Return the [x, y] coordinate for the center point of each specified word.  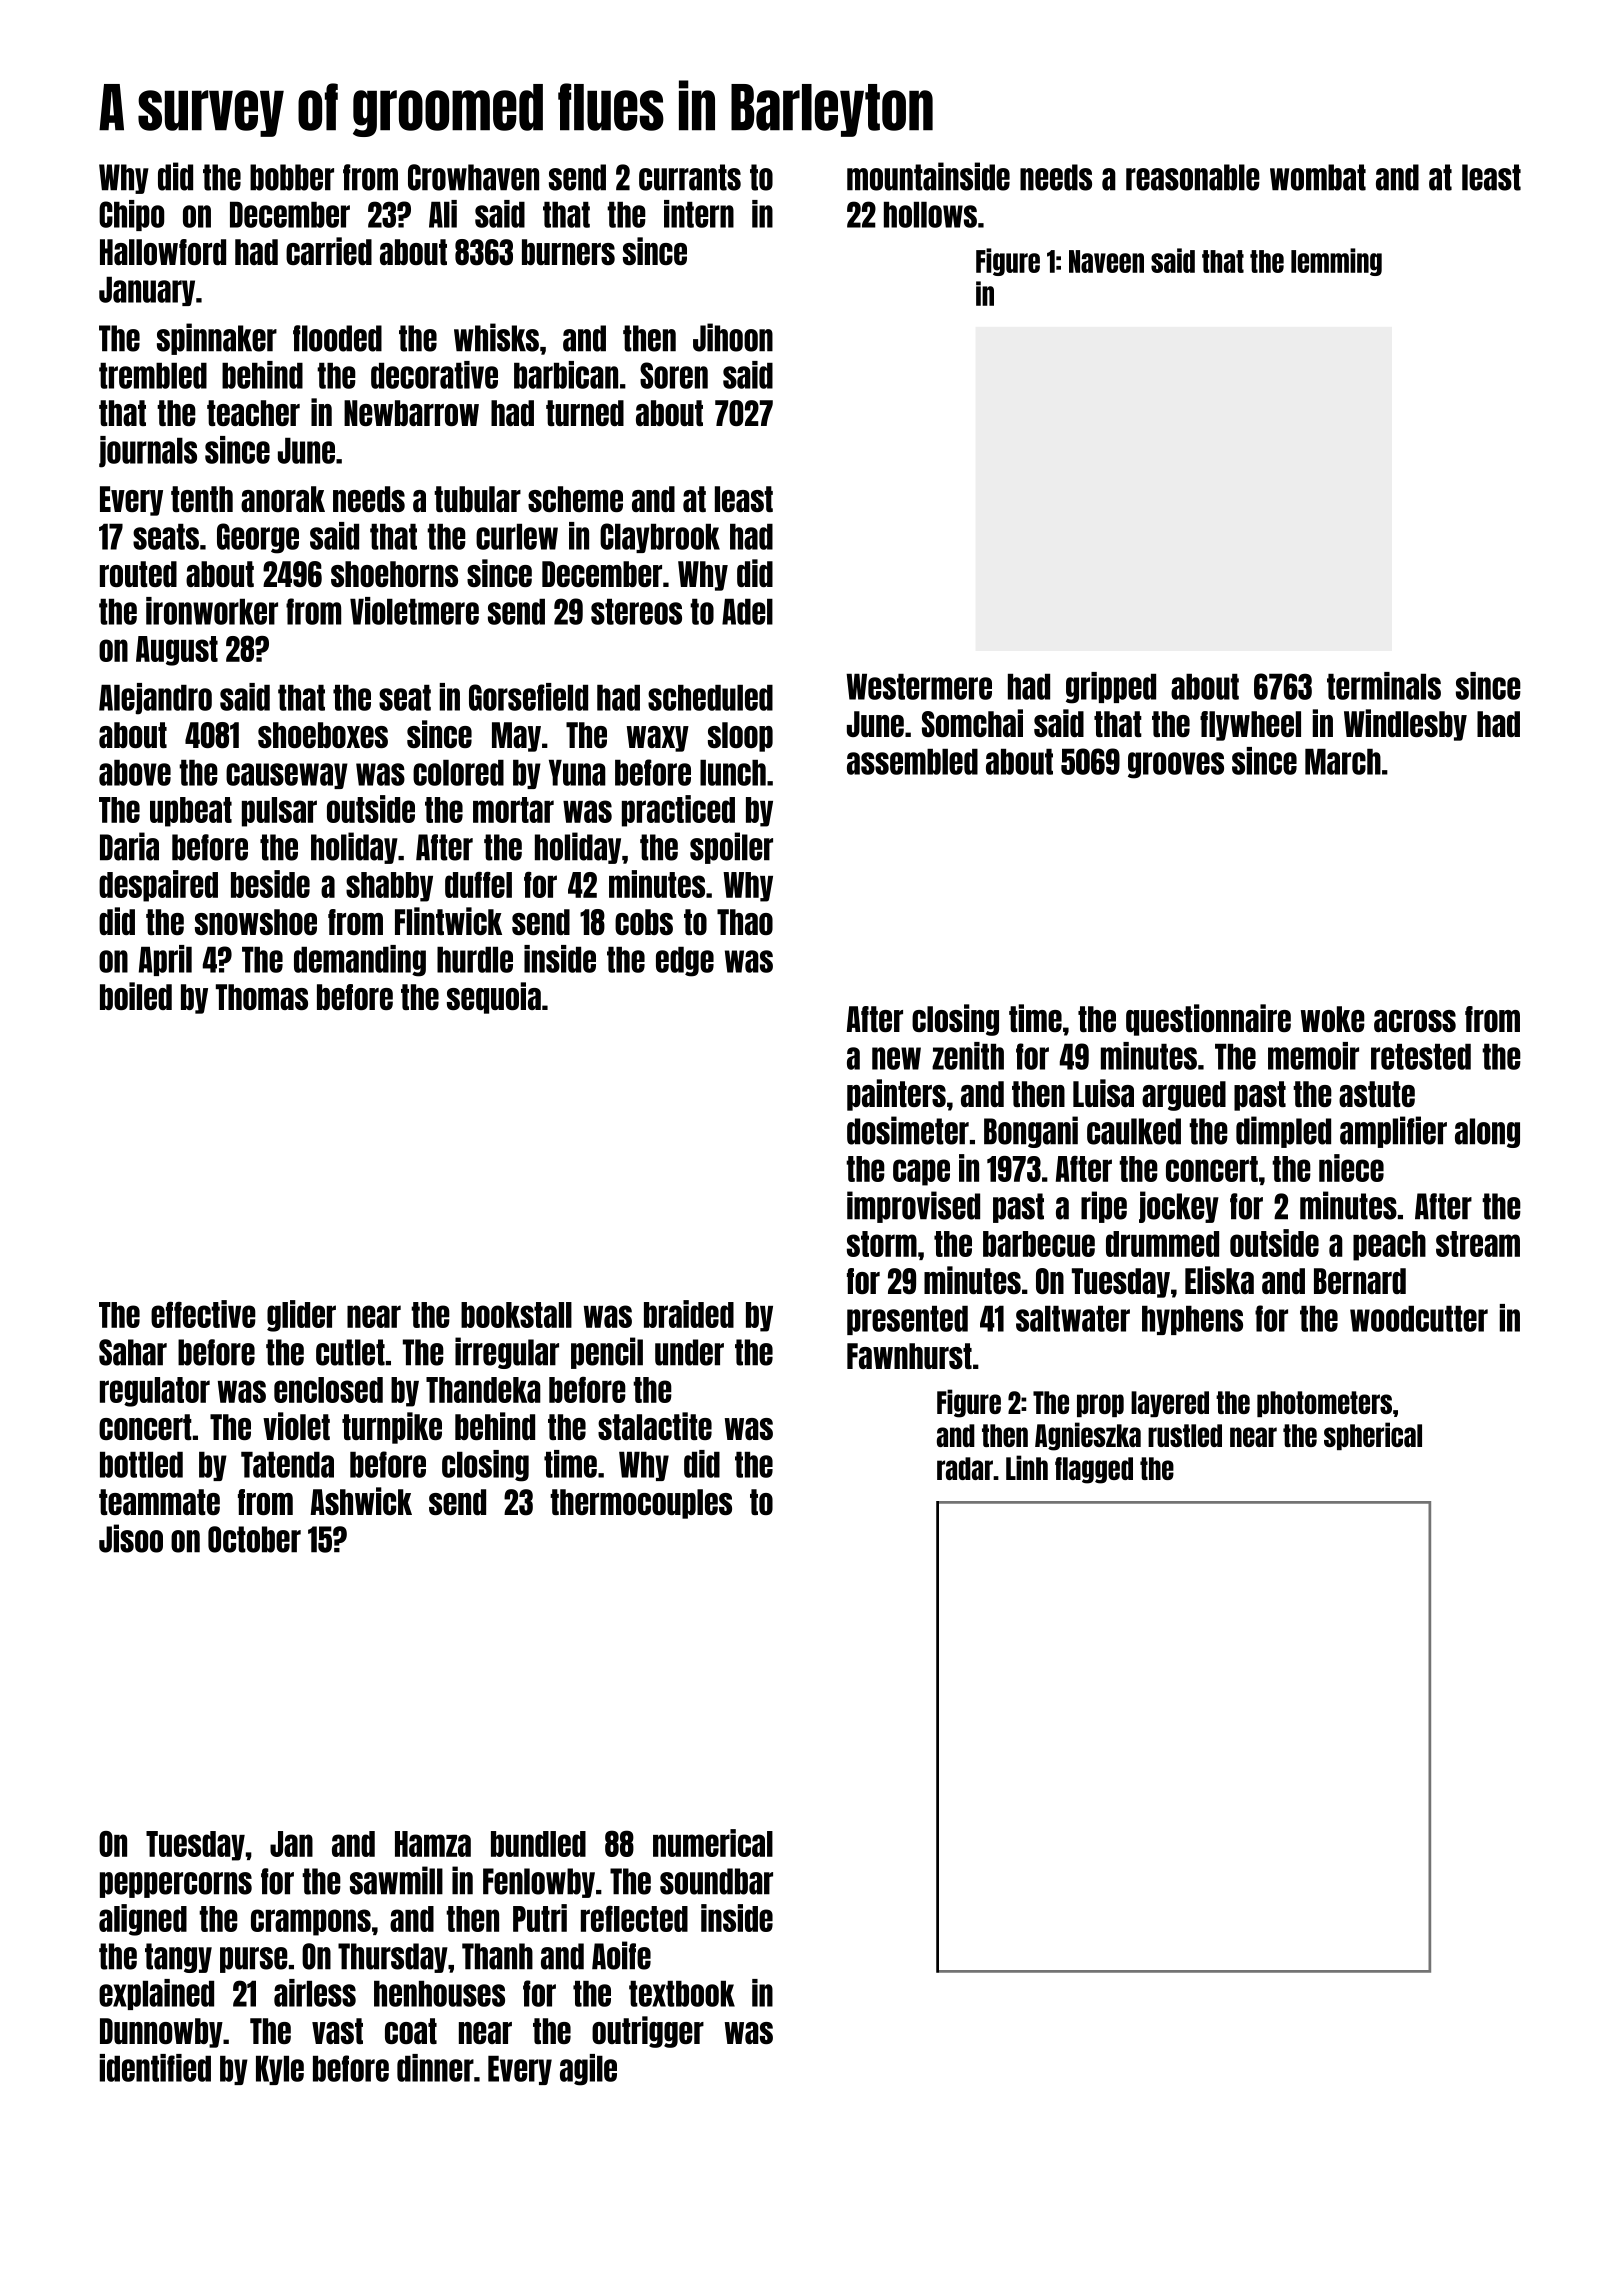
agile [588, 2070]
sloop [740, 737]
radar [965, 1468]
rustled [1185, 1435]
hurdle [475, 960]
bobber [292, 177]
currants [690, 177]
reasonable [1193, 177]
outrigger [648, 2032]
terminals [1384, 686]
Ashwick [361, 1501]
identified [155, 2068]
